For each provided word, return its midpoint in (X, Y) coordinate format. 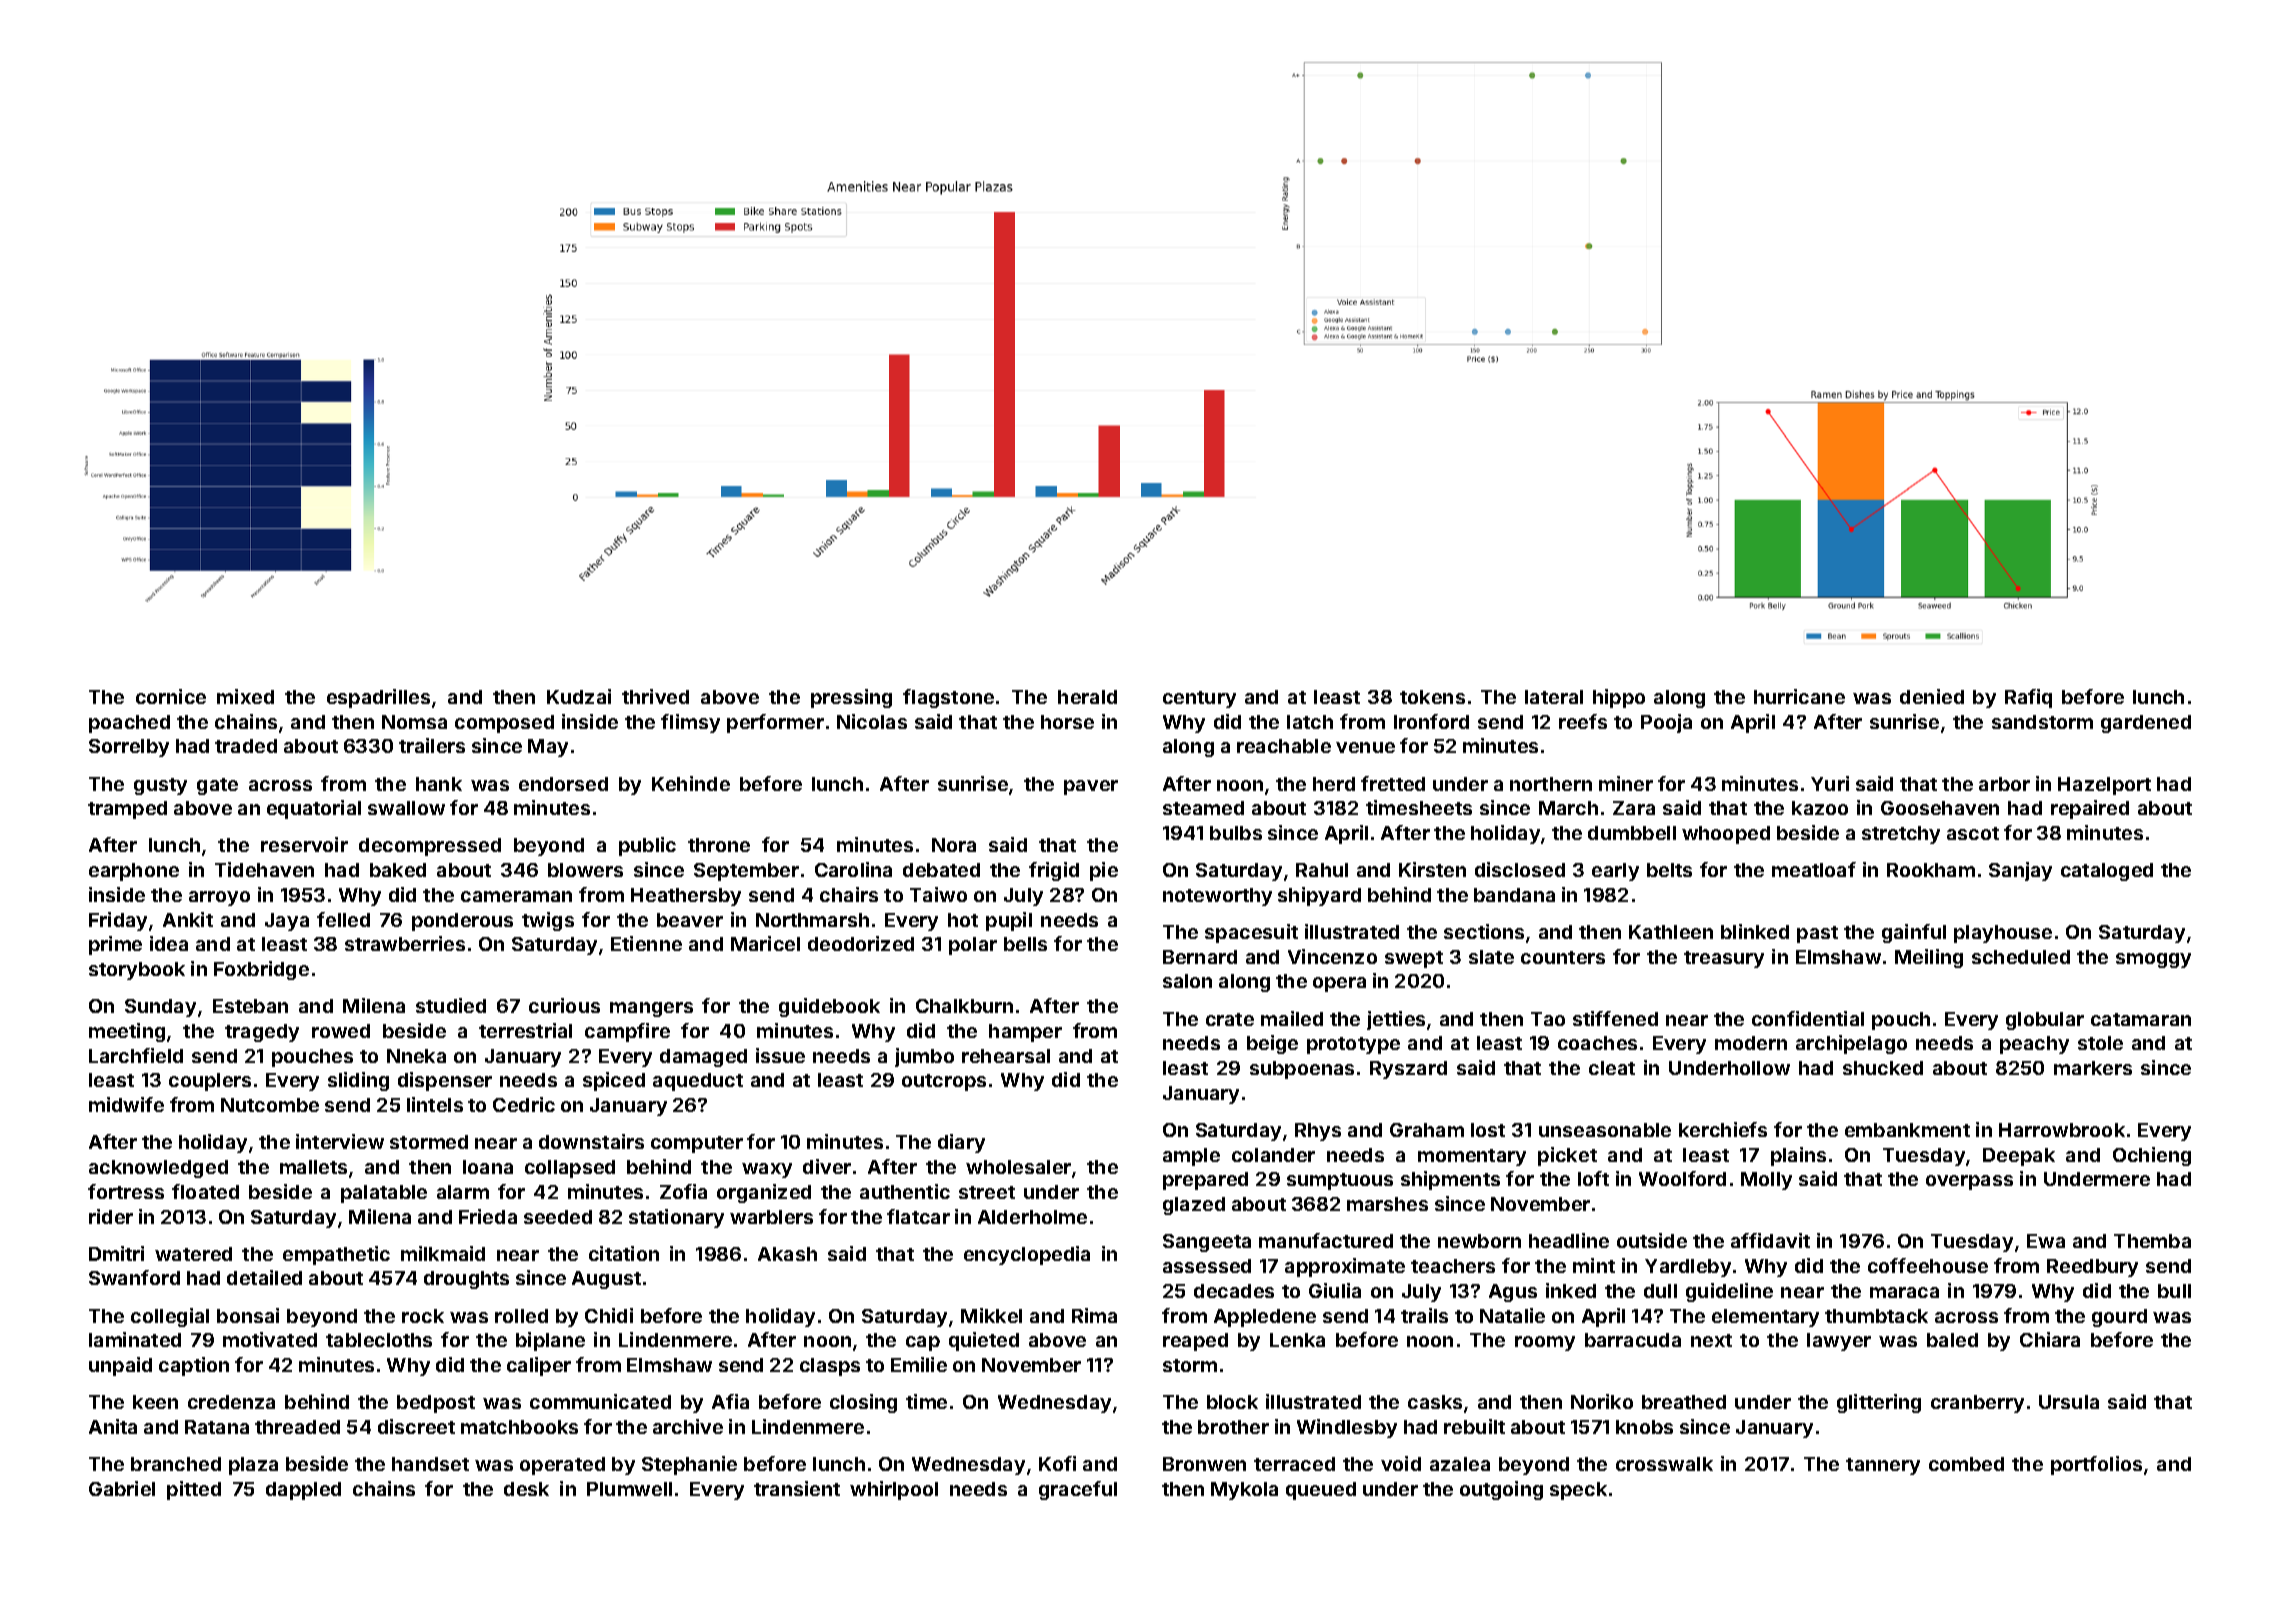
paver (1091, 787)
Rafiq (2028, 698)
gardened (2146, 724)
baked (398, 870)
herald (1087, 697)
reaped (1195, 1342)
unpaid (120, 1366)
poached (129, 724)
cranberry (1977, 1404)
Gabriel (122, 1488)
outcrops (944, 1082)
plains (1798, 1156)
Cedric (524, 1104)
